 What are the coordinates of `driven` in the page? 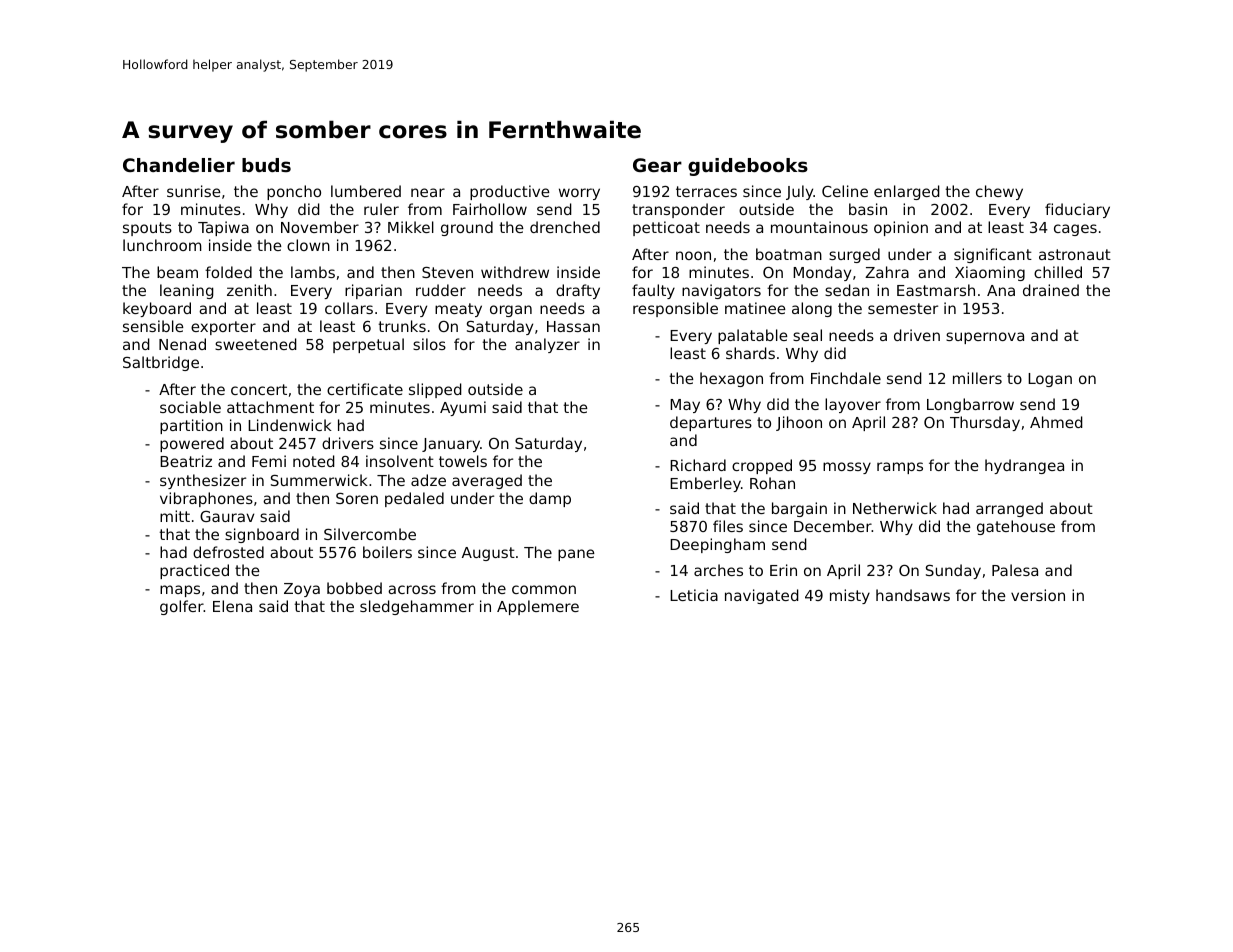 It's located at (917, 335).
